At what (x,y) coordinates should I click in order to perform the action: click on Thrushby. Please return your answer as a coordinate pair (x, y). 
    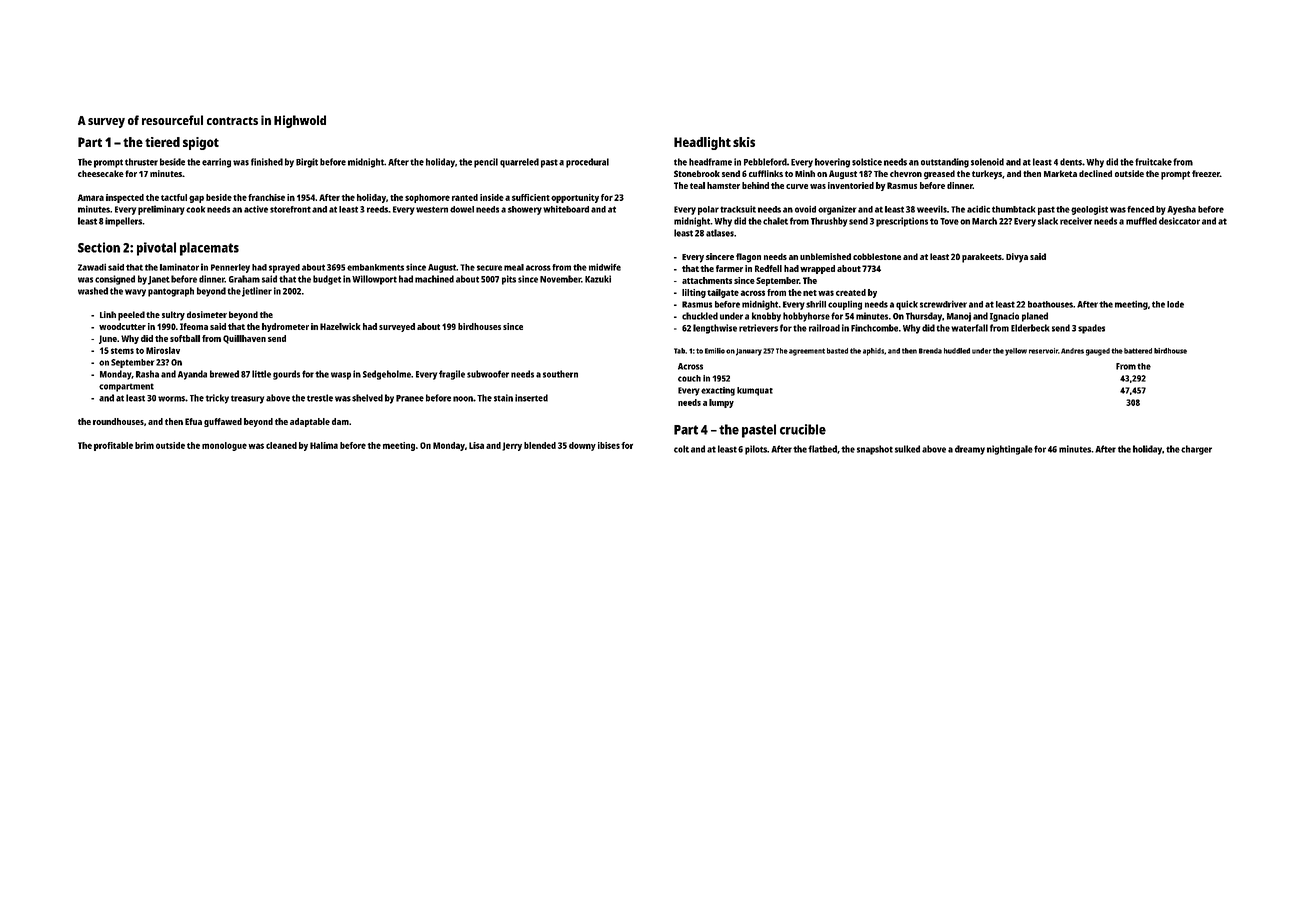
    Looking at the image, I should click on (829, 222).
